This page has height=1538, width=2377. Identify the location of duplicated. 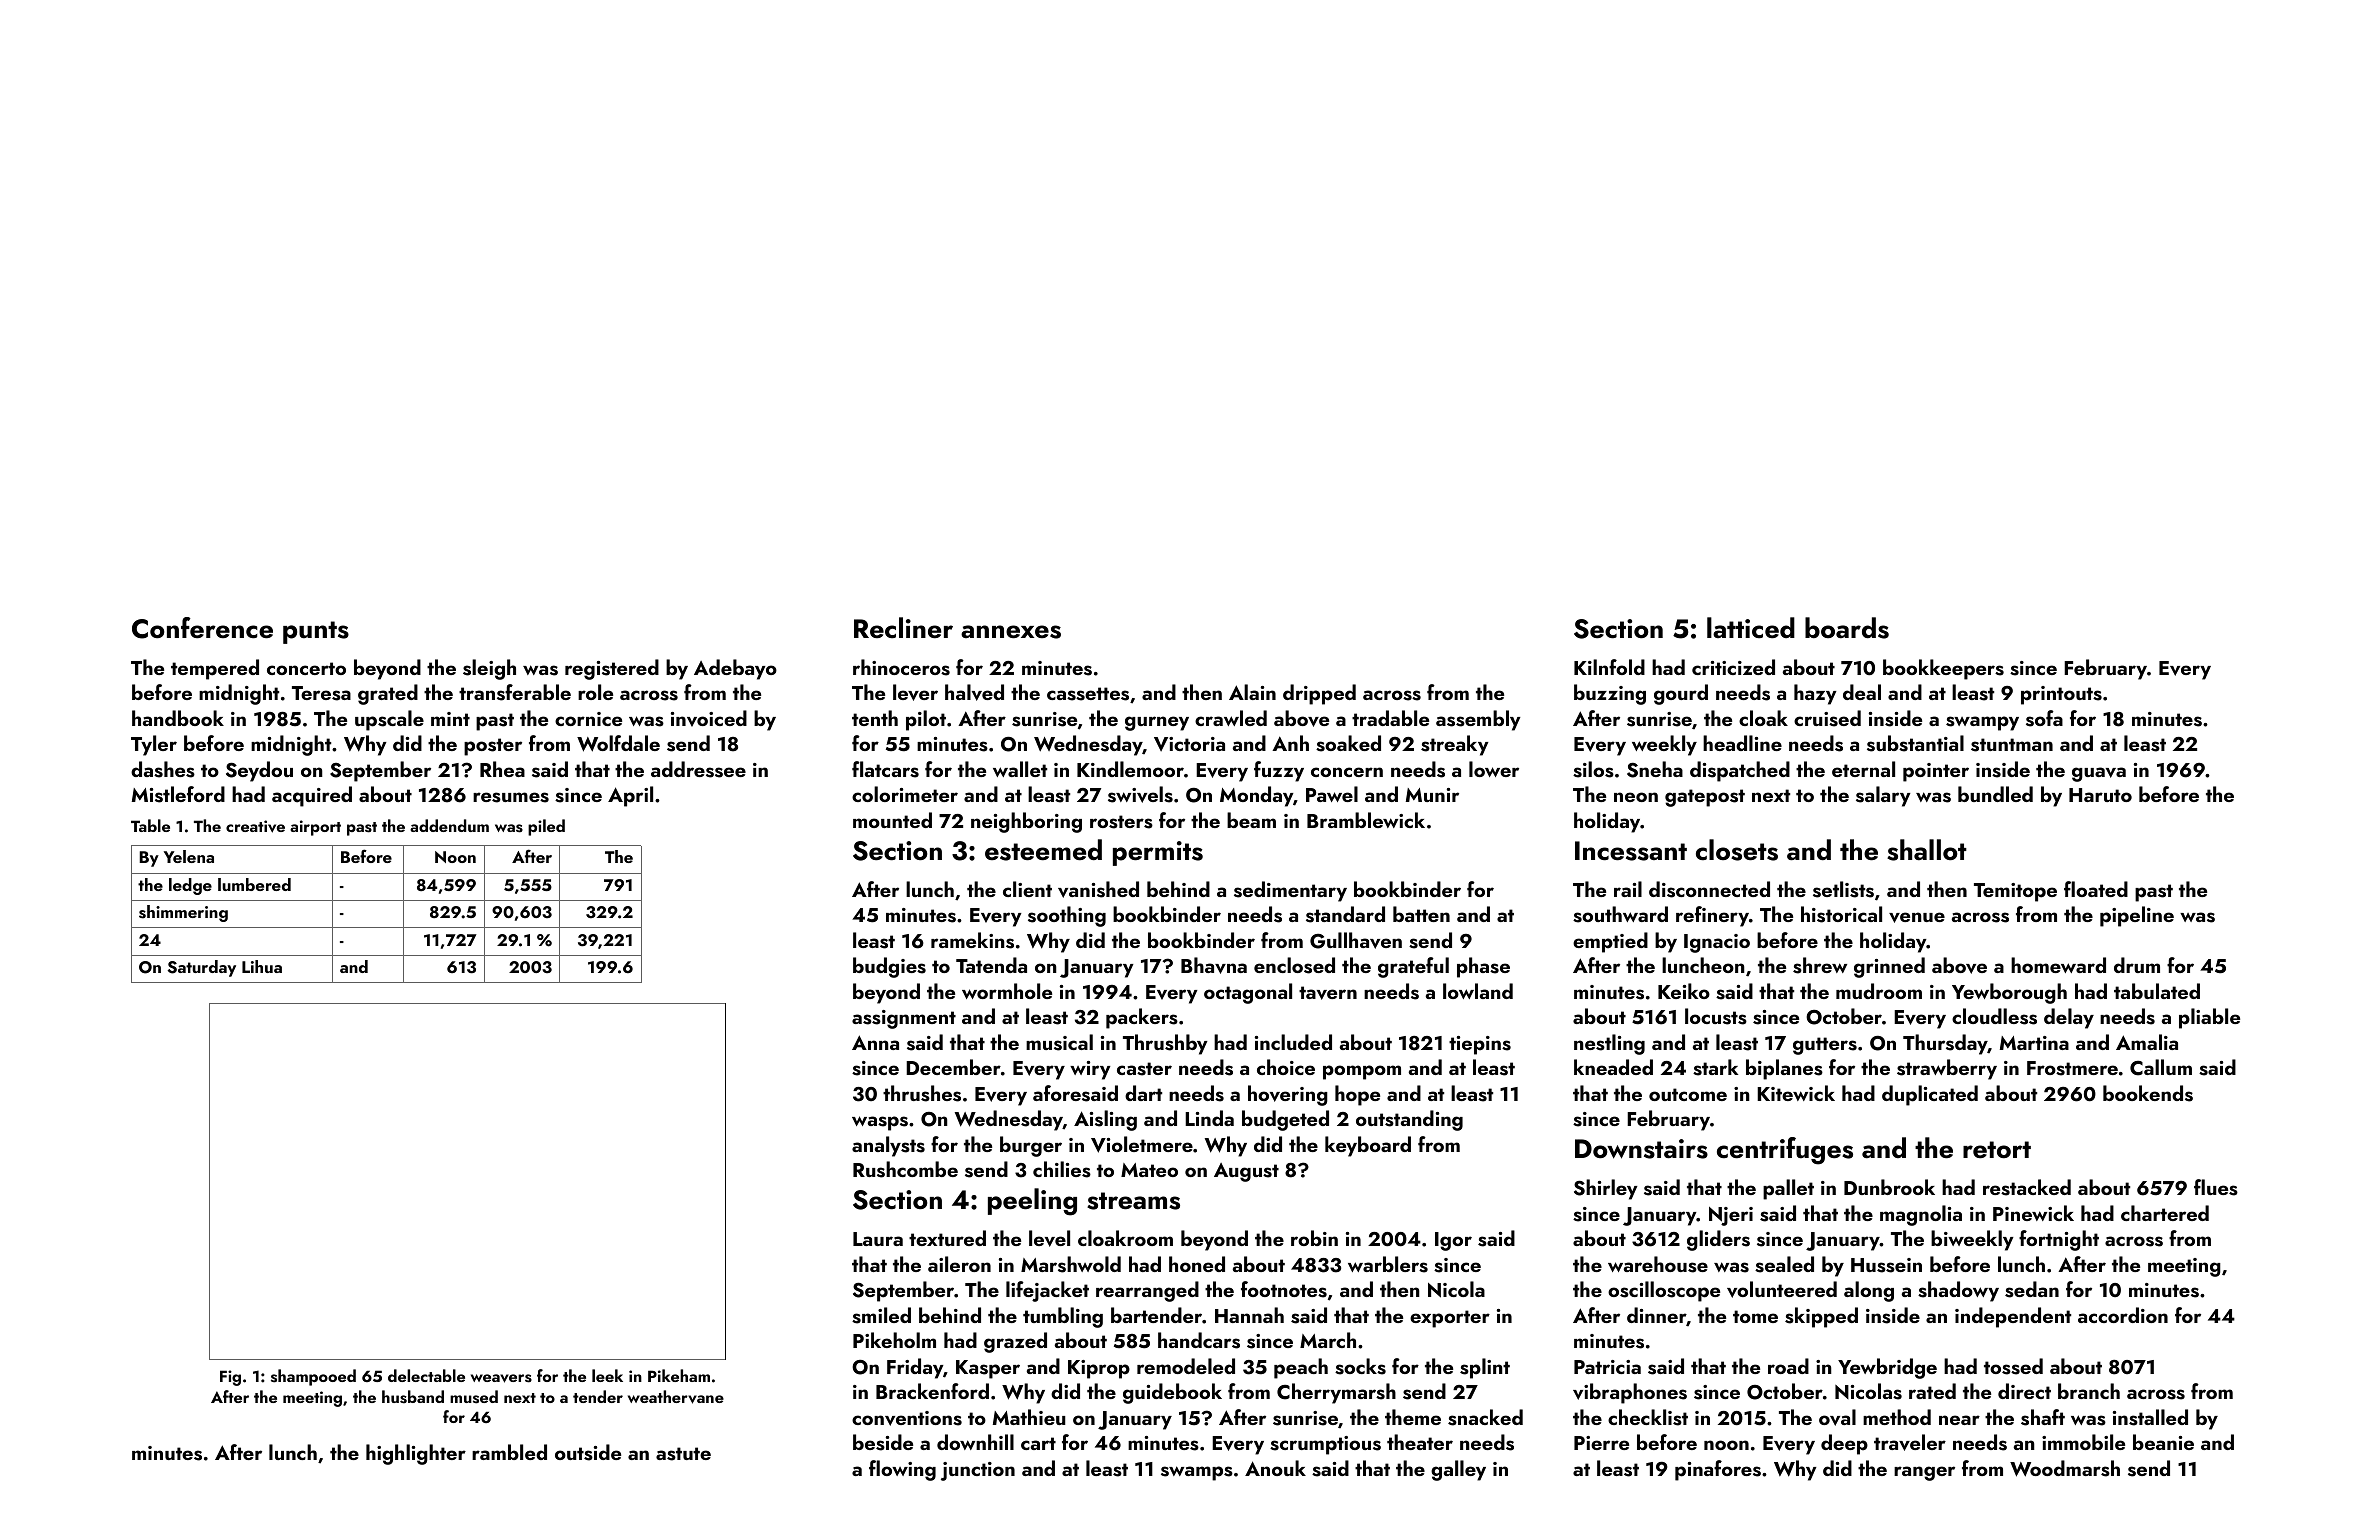
(1930, 1095).
